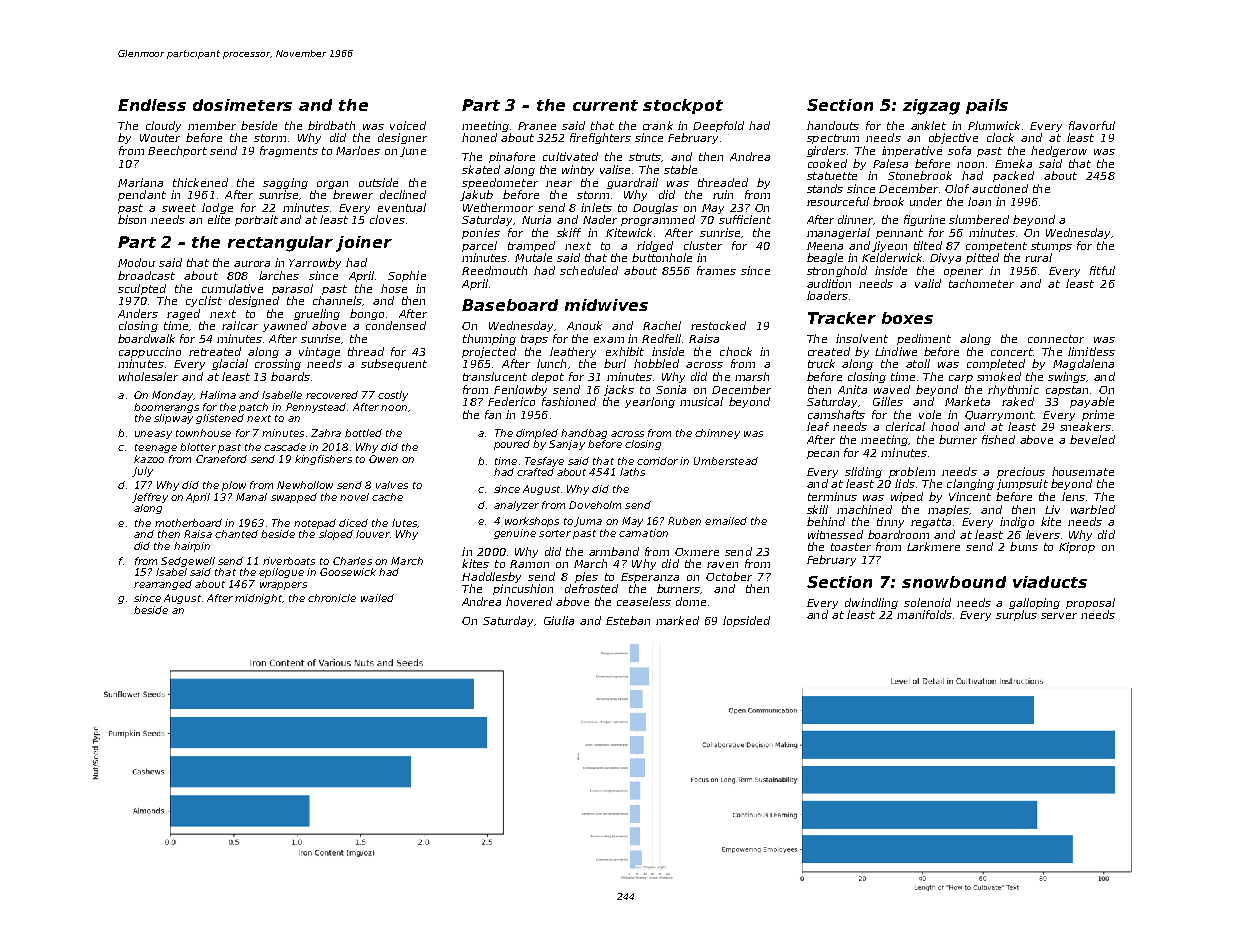 Image resolution: width=1233 pixels, height=952 pixels. I want to click on member, so click(212, 125).
